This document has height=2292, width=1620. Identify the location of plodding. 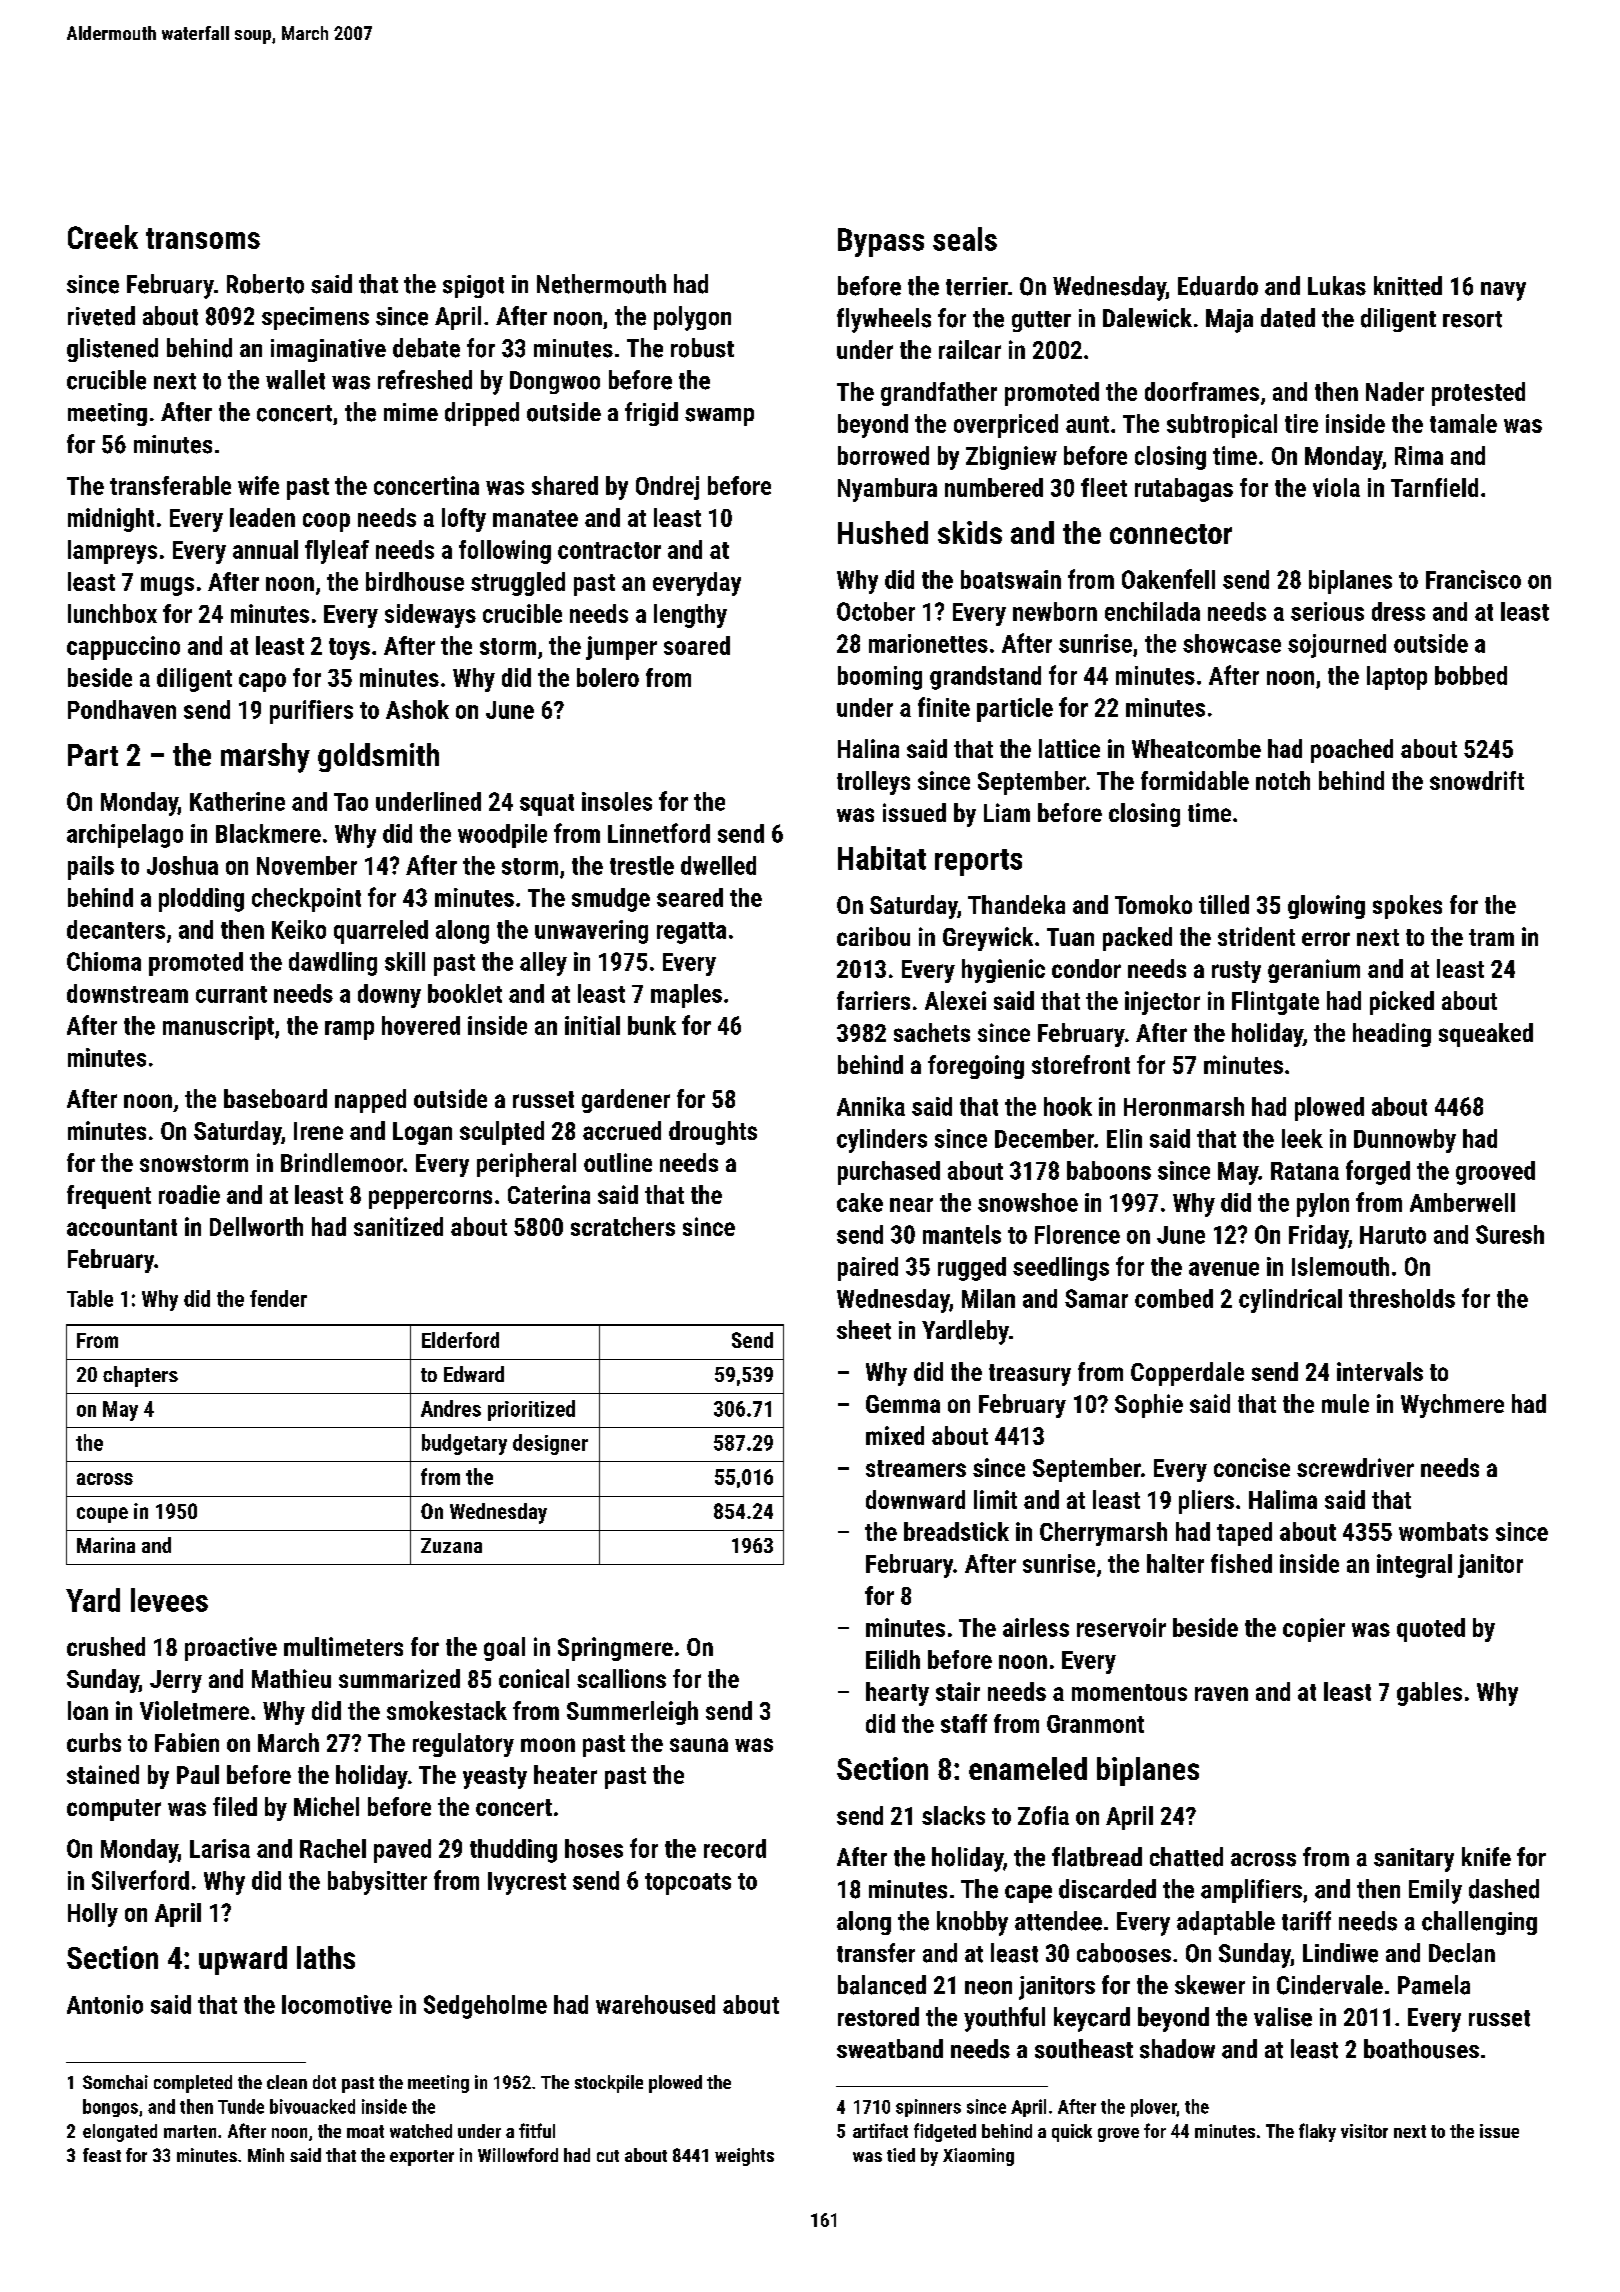
(201, 900).
